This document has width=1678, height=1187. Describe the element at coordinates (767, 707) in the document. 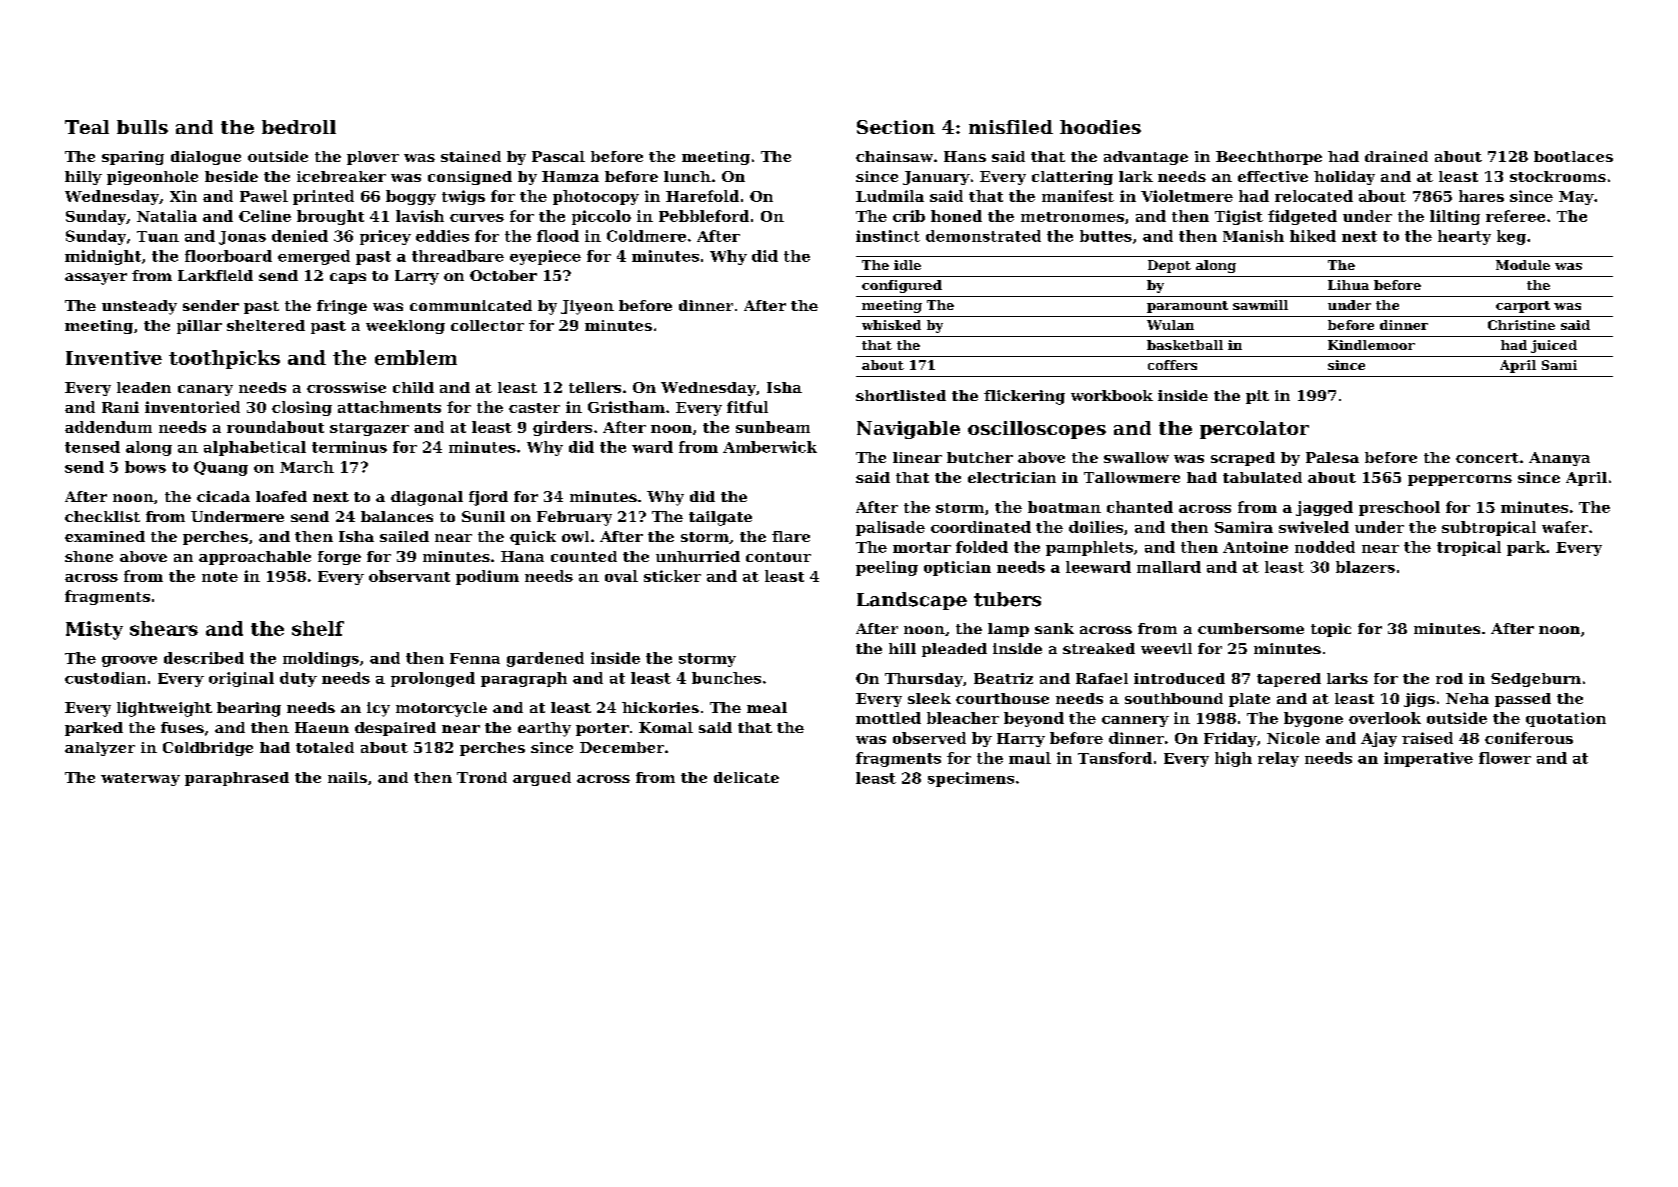

I see `meal` at that location.
